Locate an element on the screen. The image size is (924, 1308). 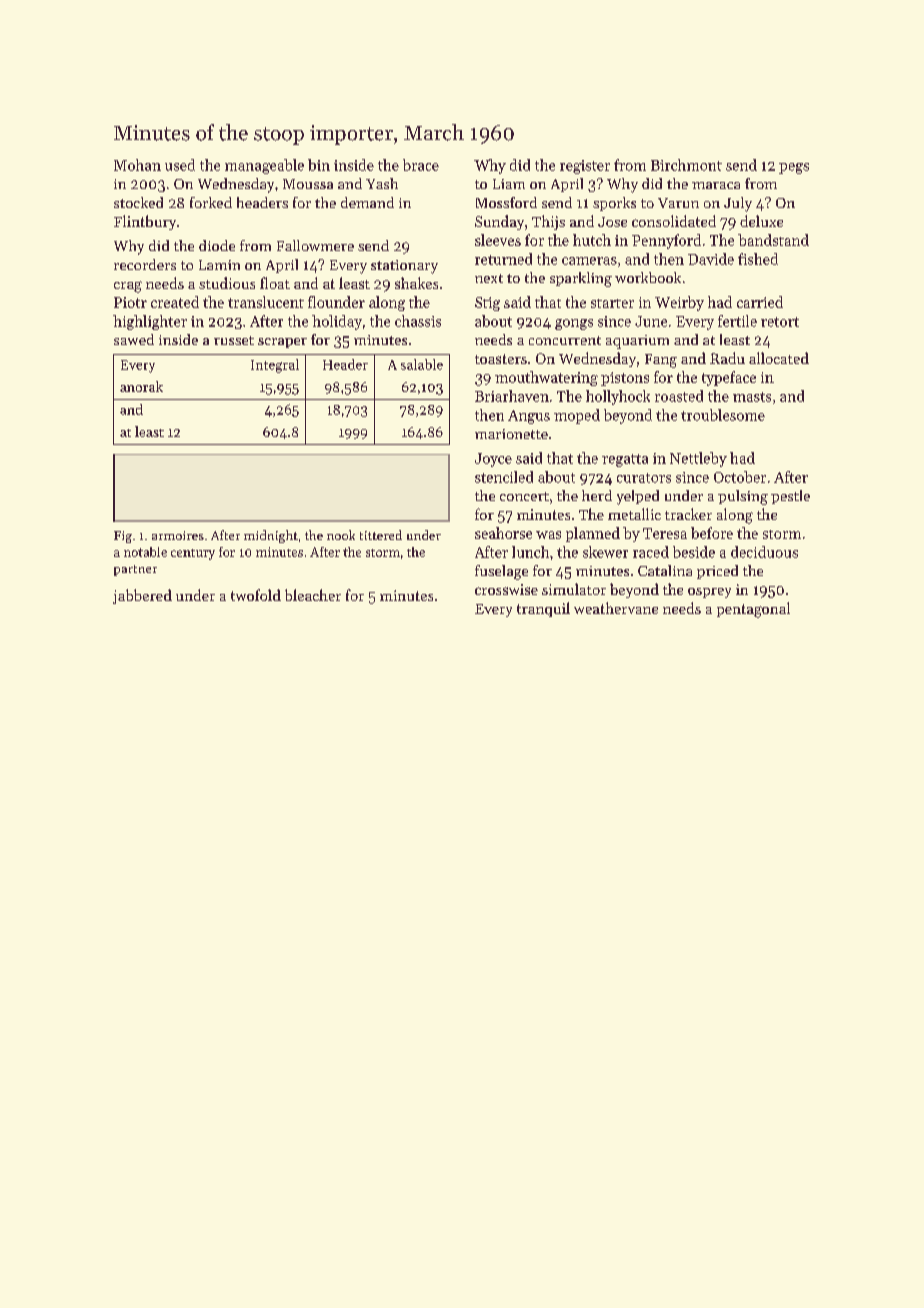
maraca is located at coordinates (716, 185).
